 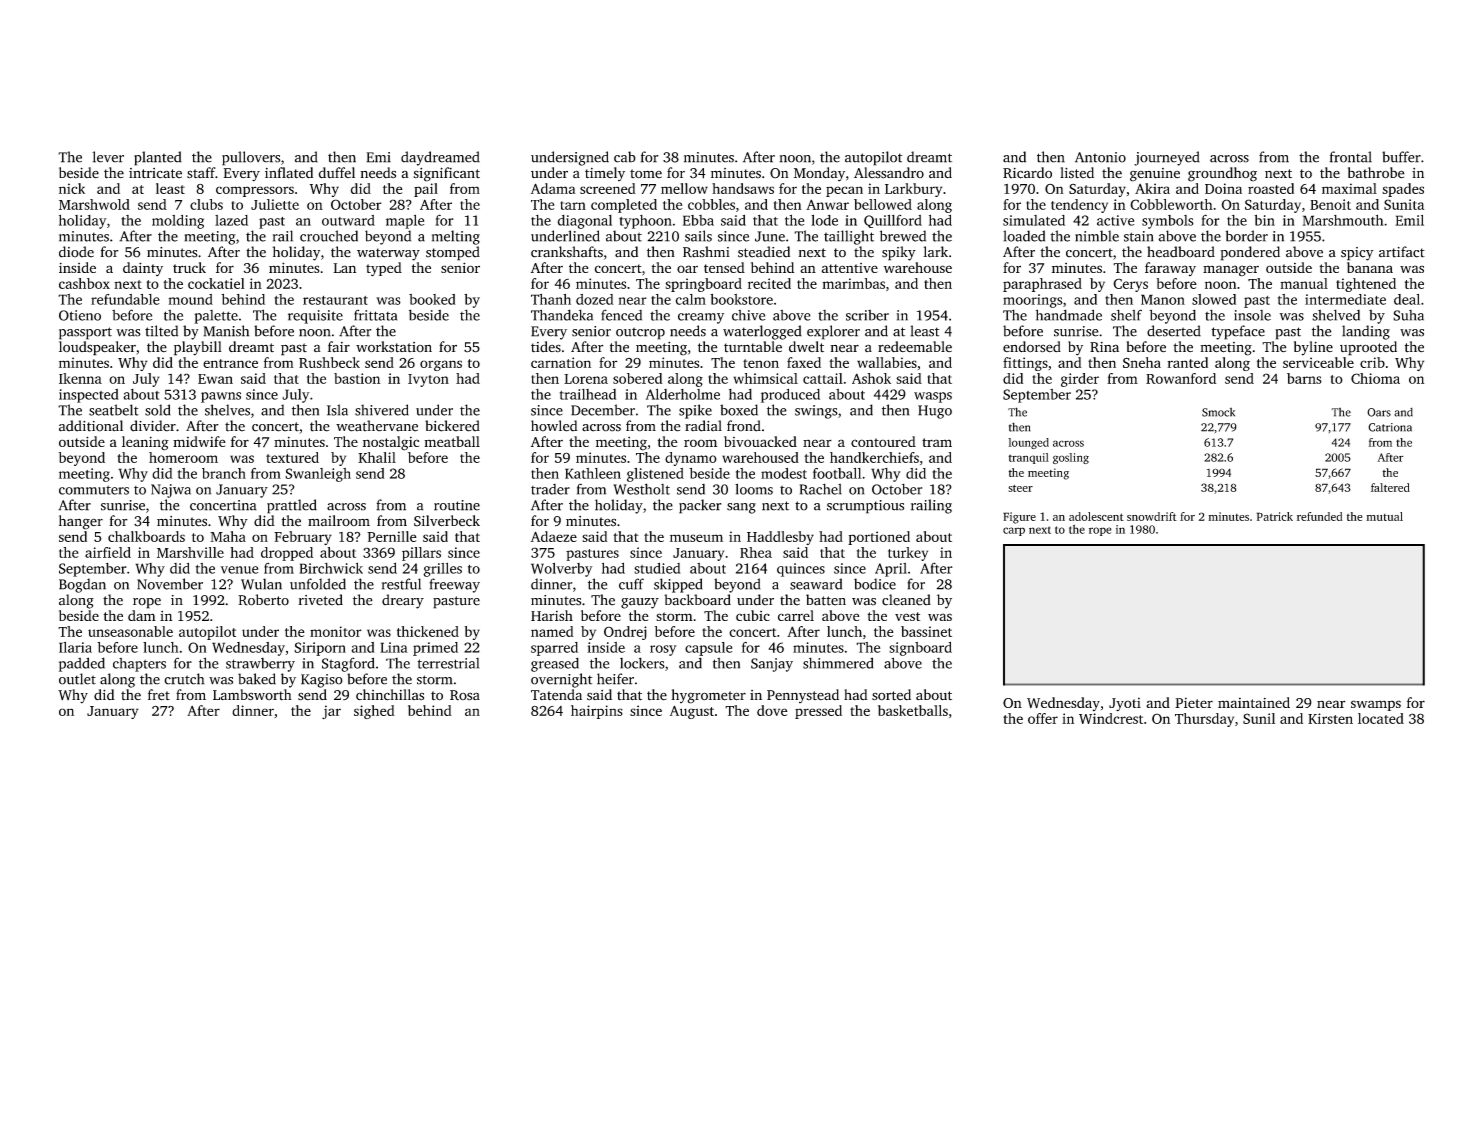 I want to click on journeyed, so click(x=1167, y=158).
